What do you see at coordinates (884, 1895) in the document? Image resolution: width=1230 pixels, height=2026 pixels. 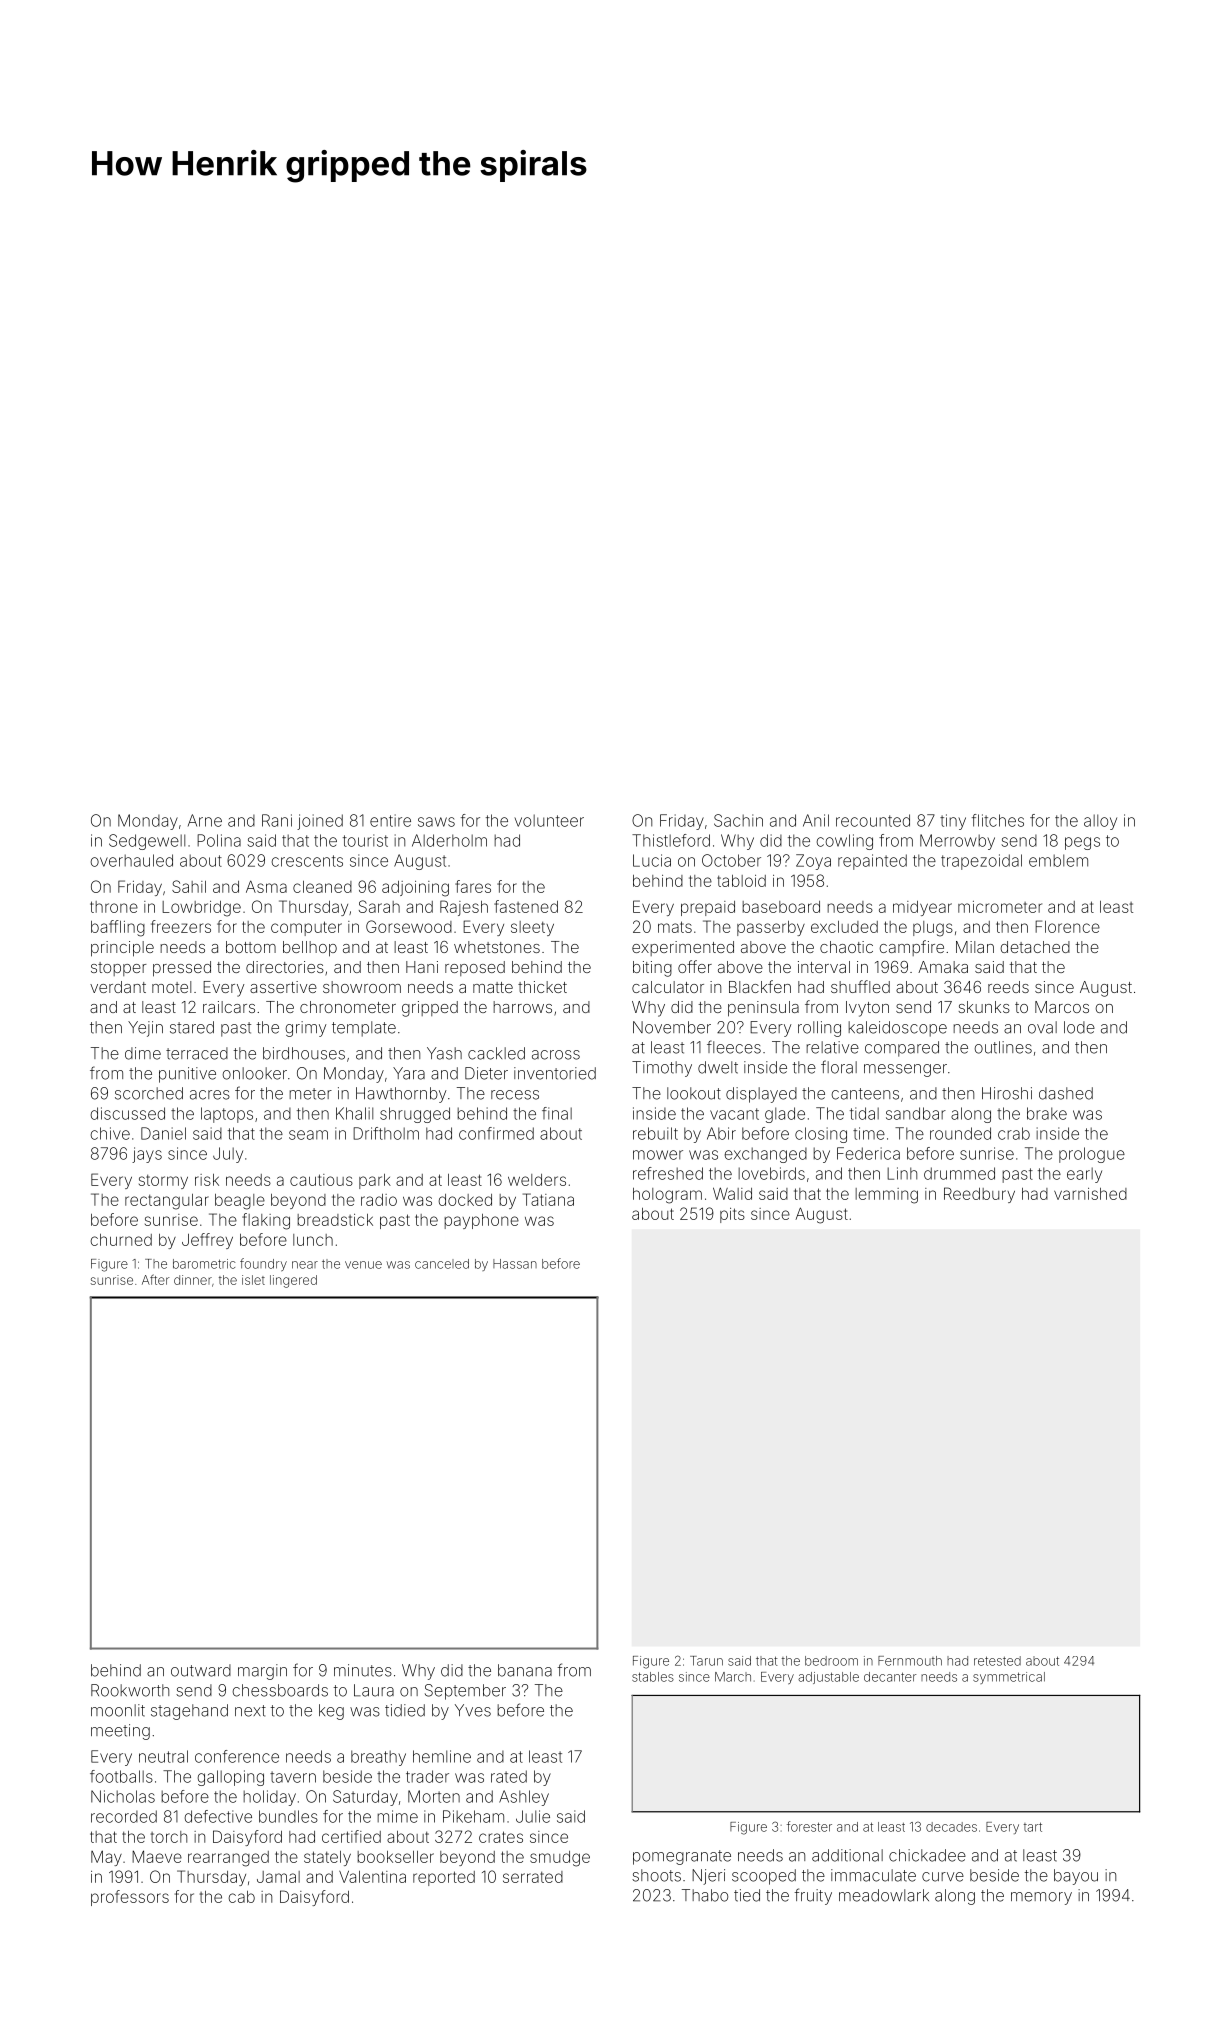 I see `meadowlark` at bounding box center [884, 1895].
